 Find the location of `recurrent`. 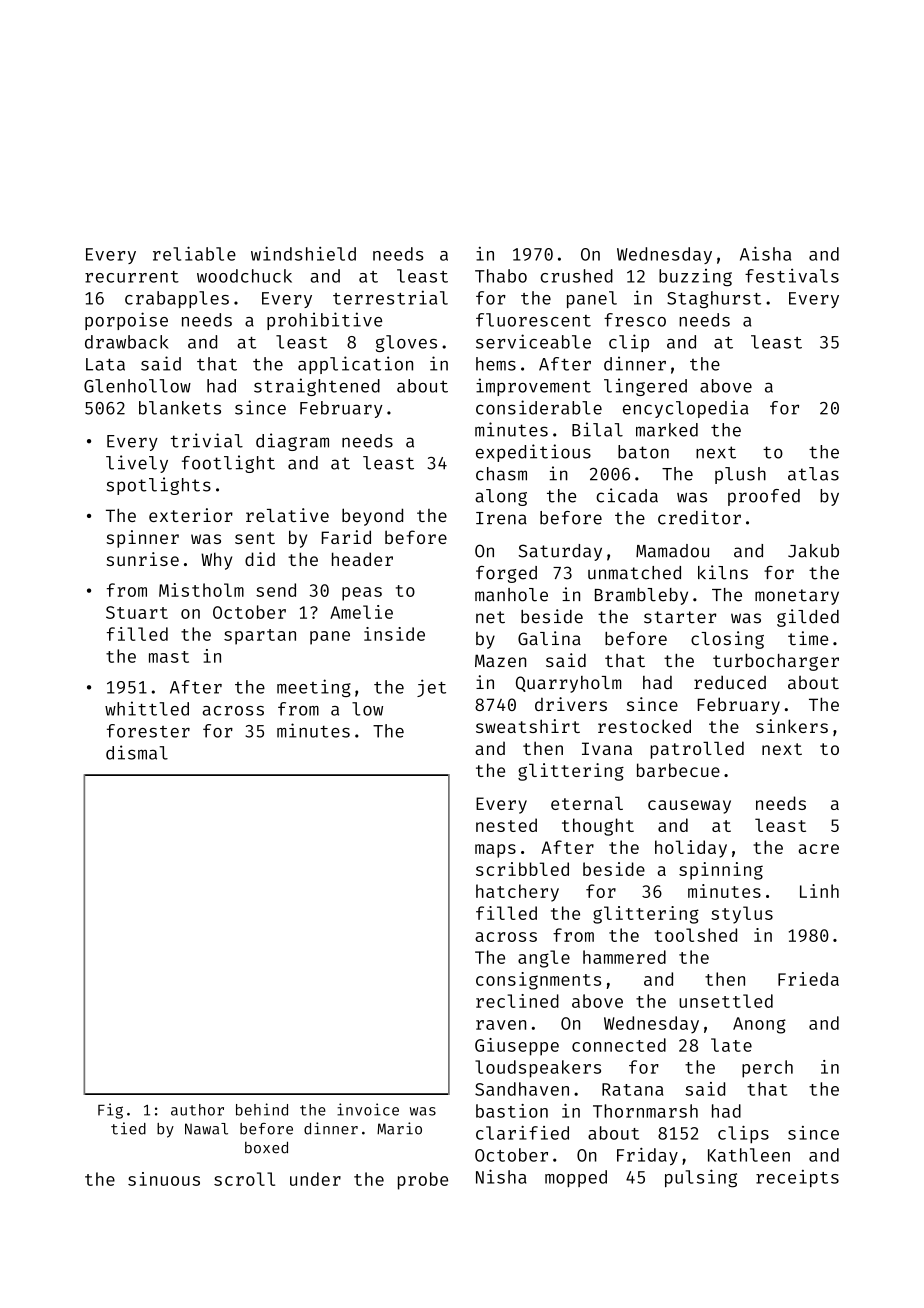

recurrent is located at coordinates (132, 277).
